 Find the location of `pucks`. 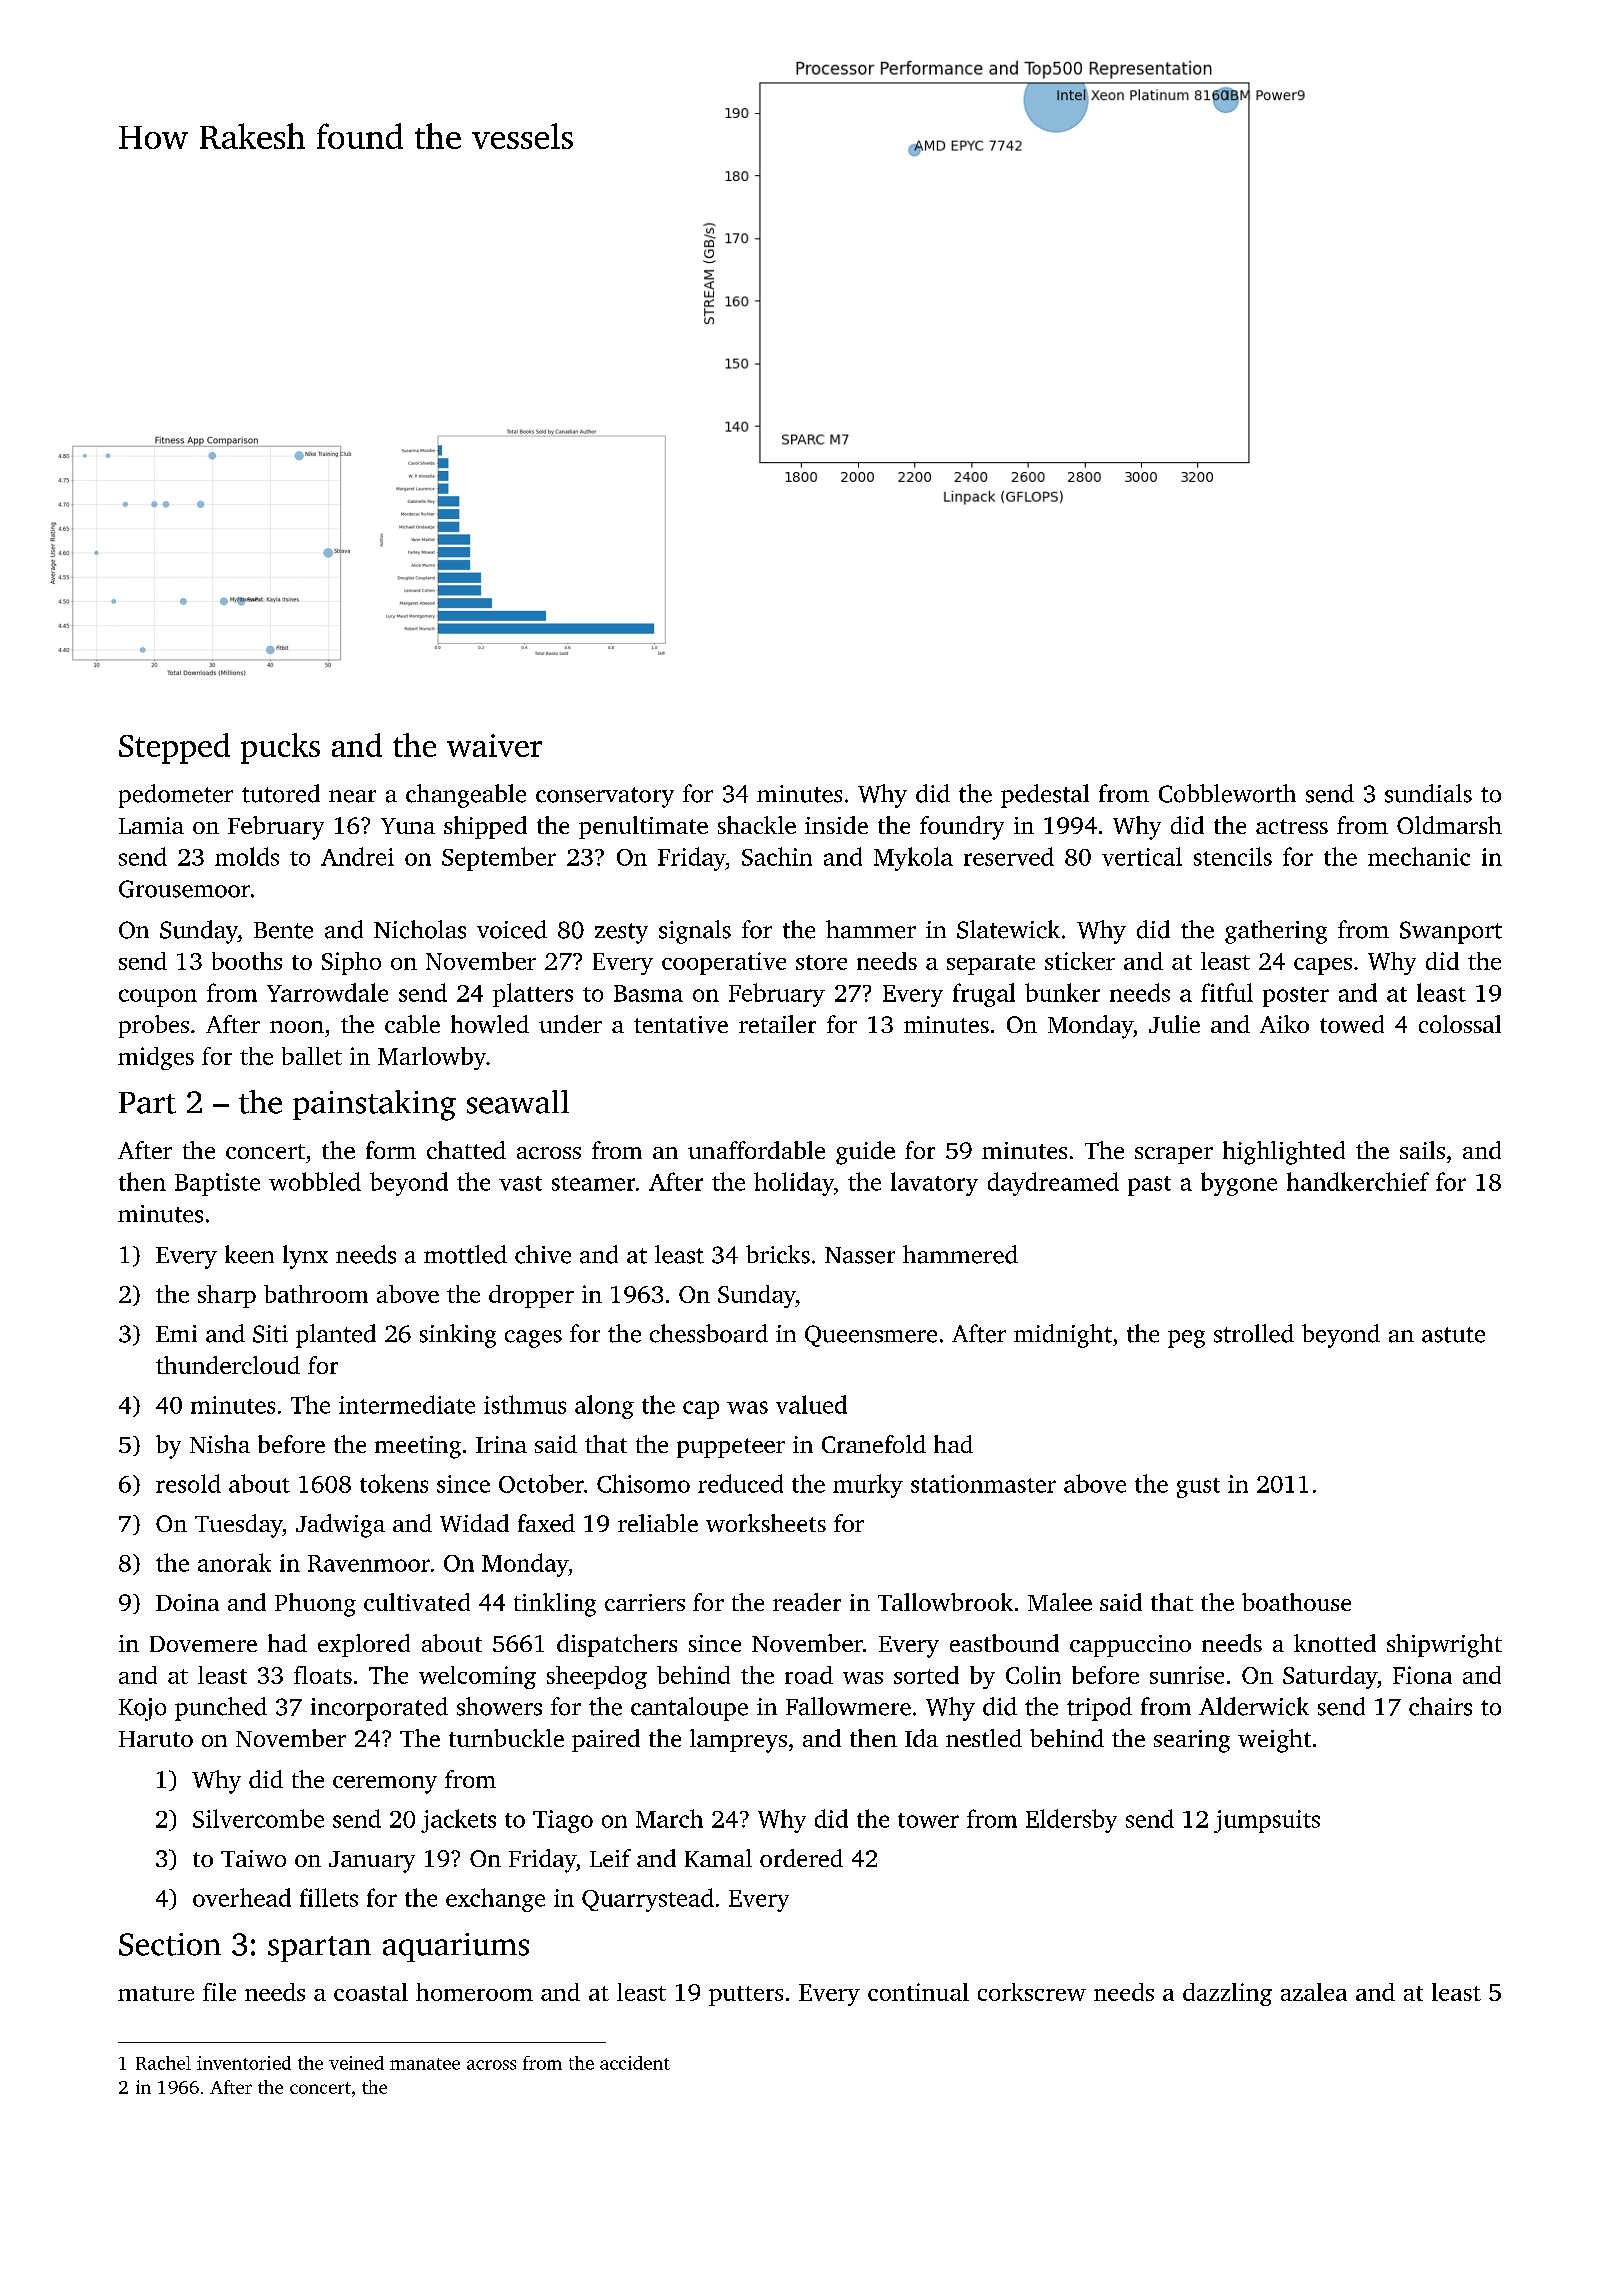

pucks is located at coordinates (280, 748).
